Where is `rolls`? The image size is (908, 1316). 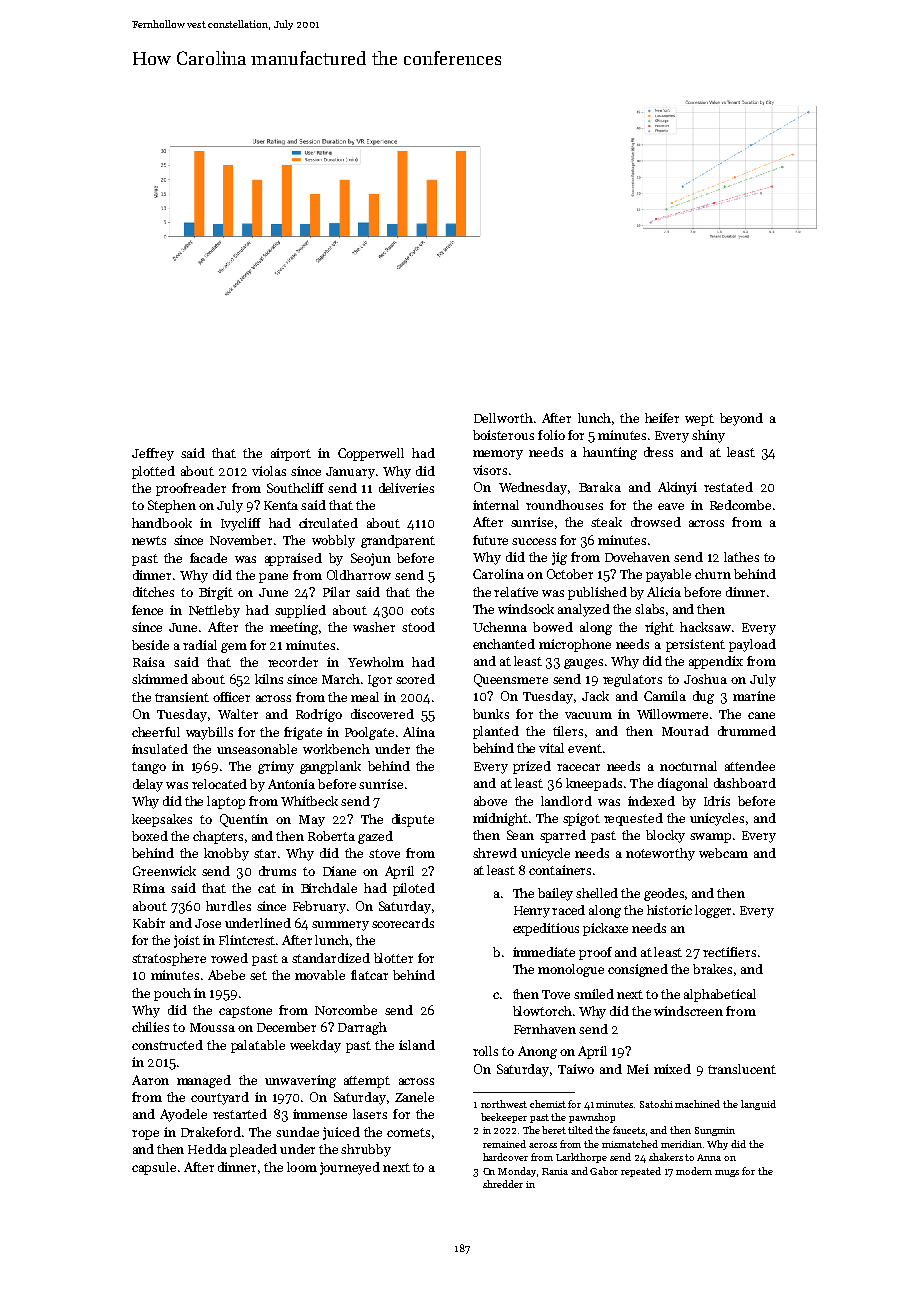
rolls is located at coordinates (485, 1051).
